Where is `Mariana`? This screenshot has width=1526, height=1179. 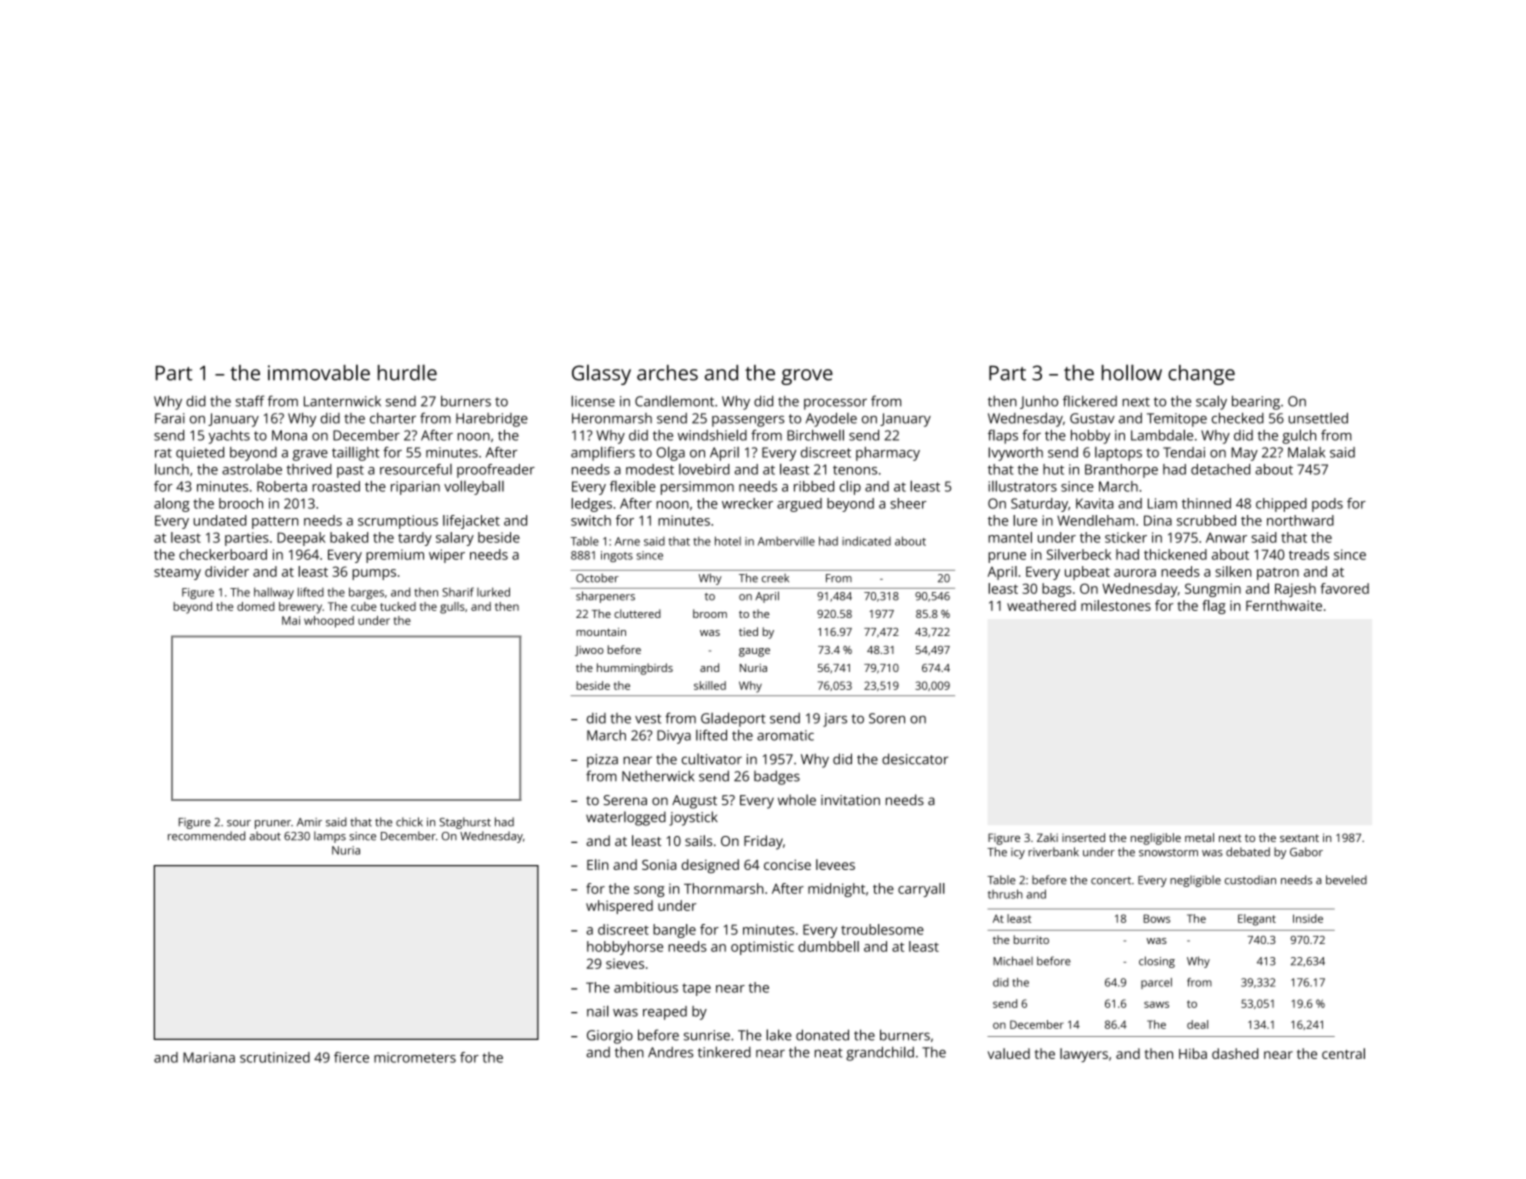 Mariana is located at coordinates (209, 1057).
